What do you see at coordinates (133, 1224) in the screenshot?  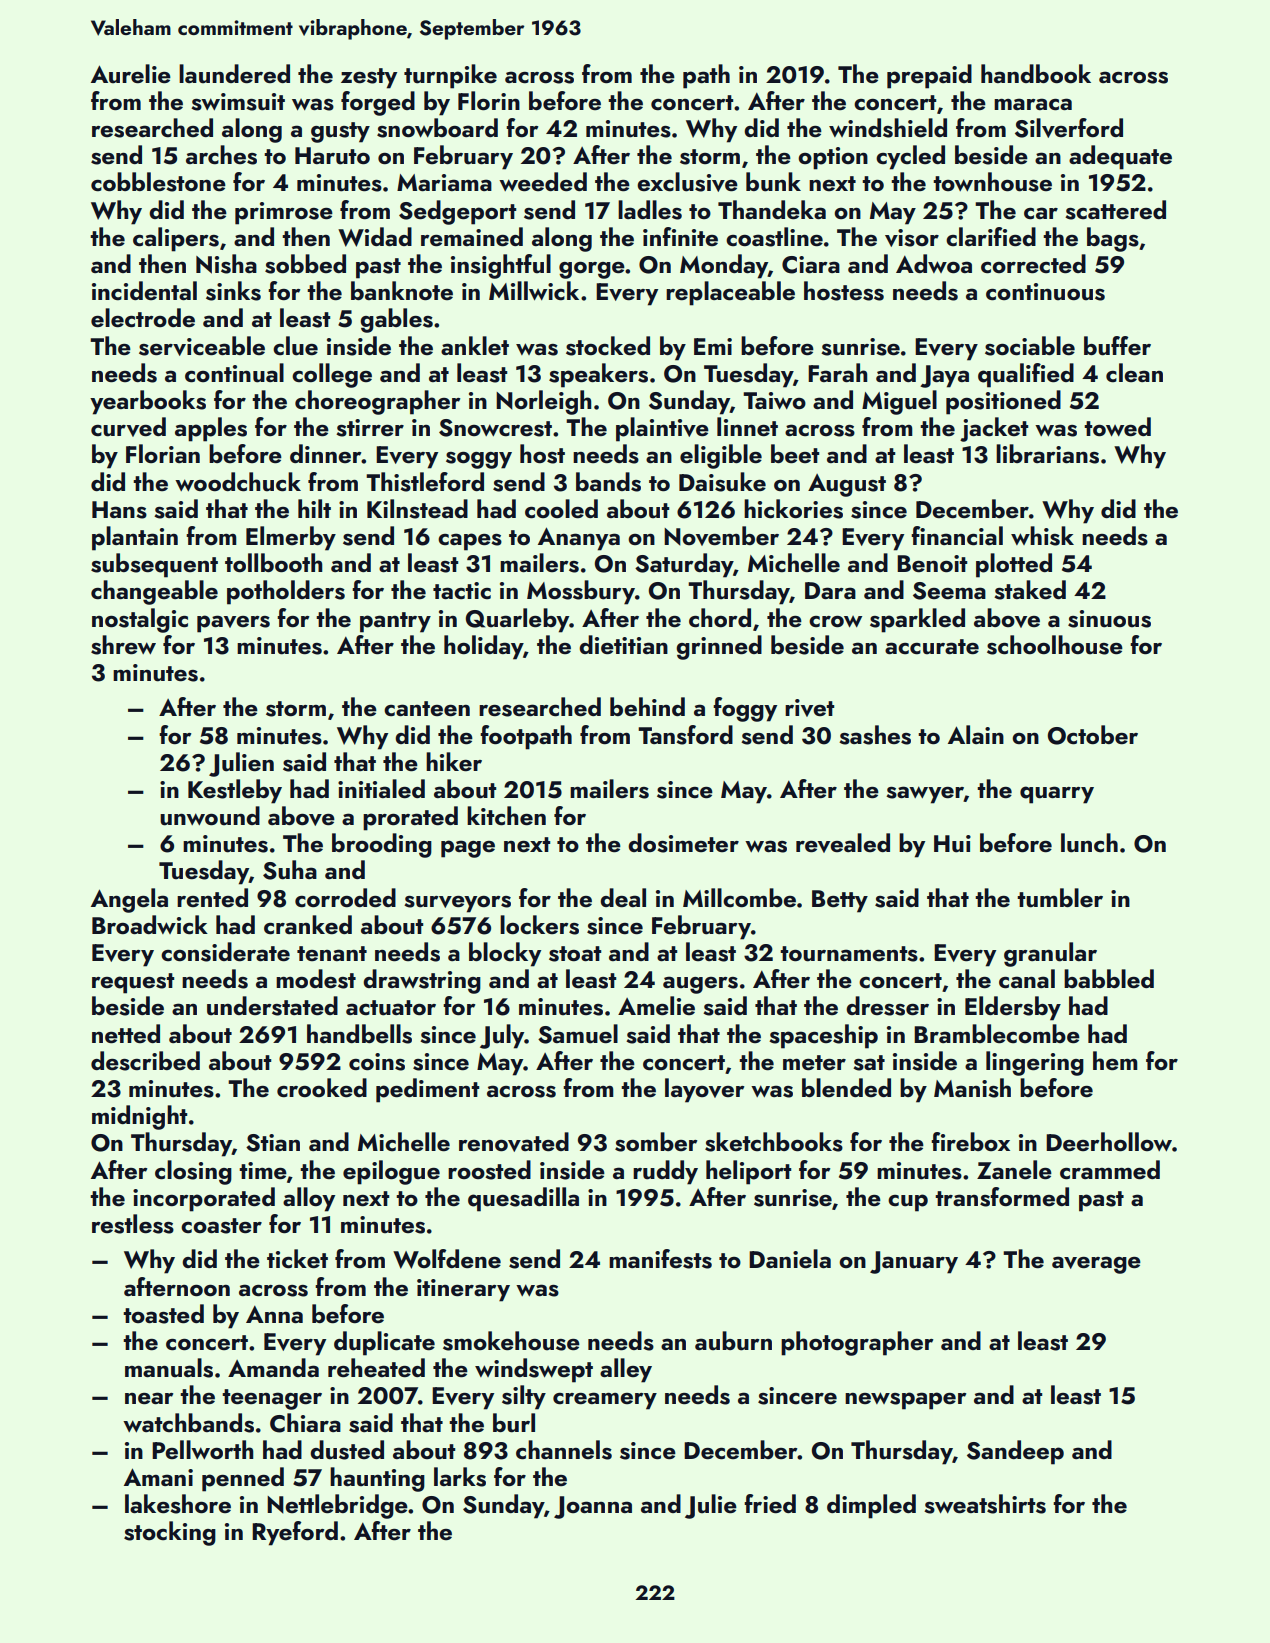 I see `restless` at bounding box center [133, 1224].
